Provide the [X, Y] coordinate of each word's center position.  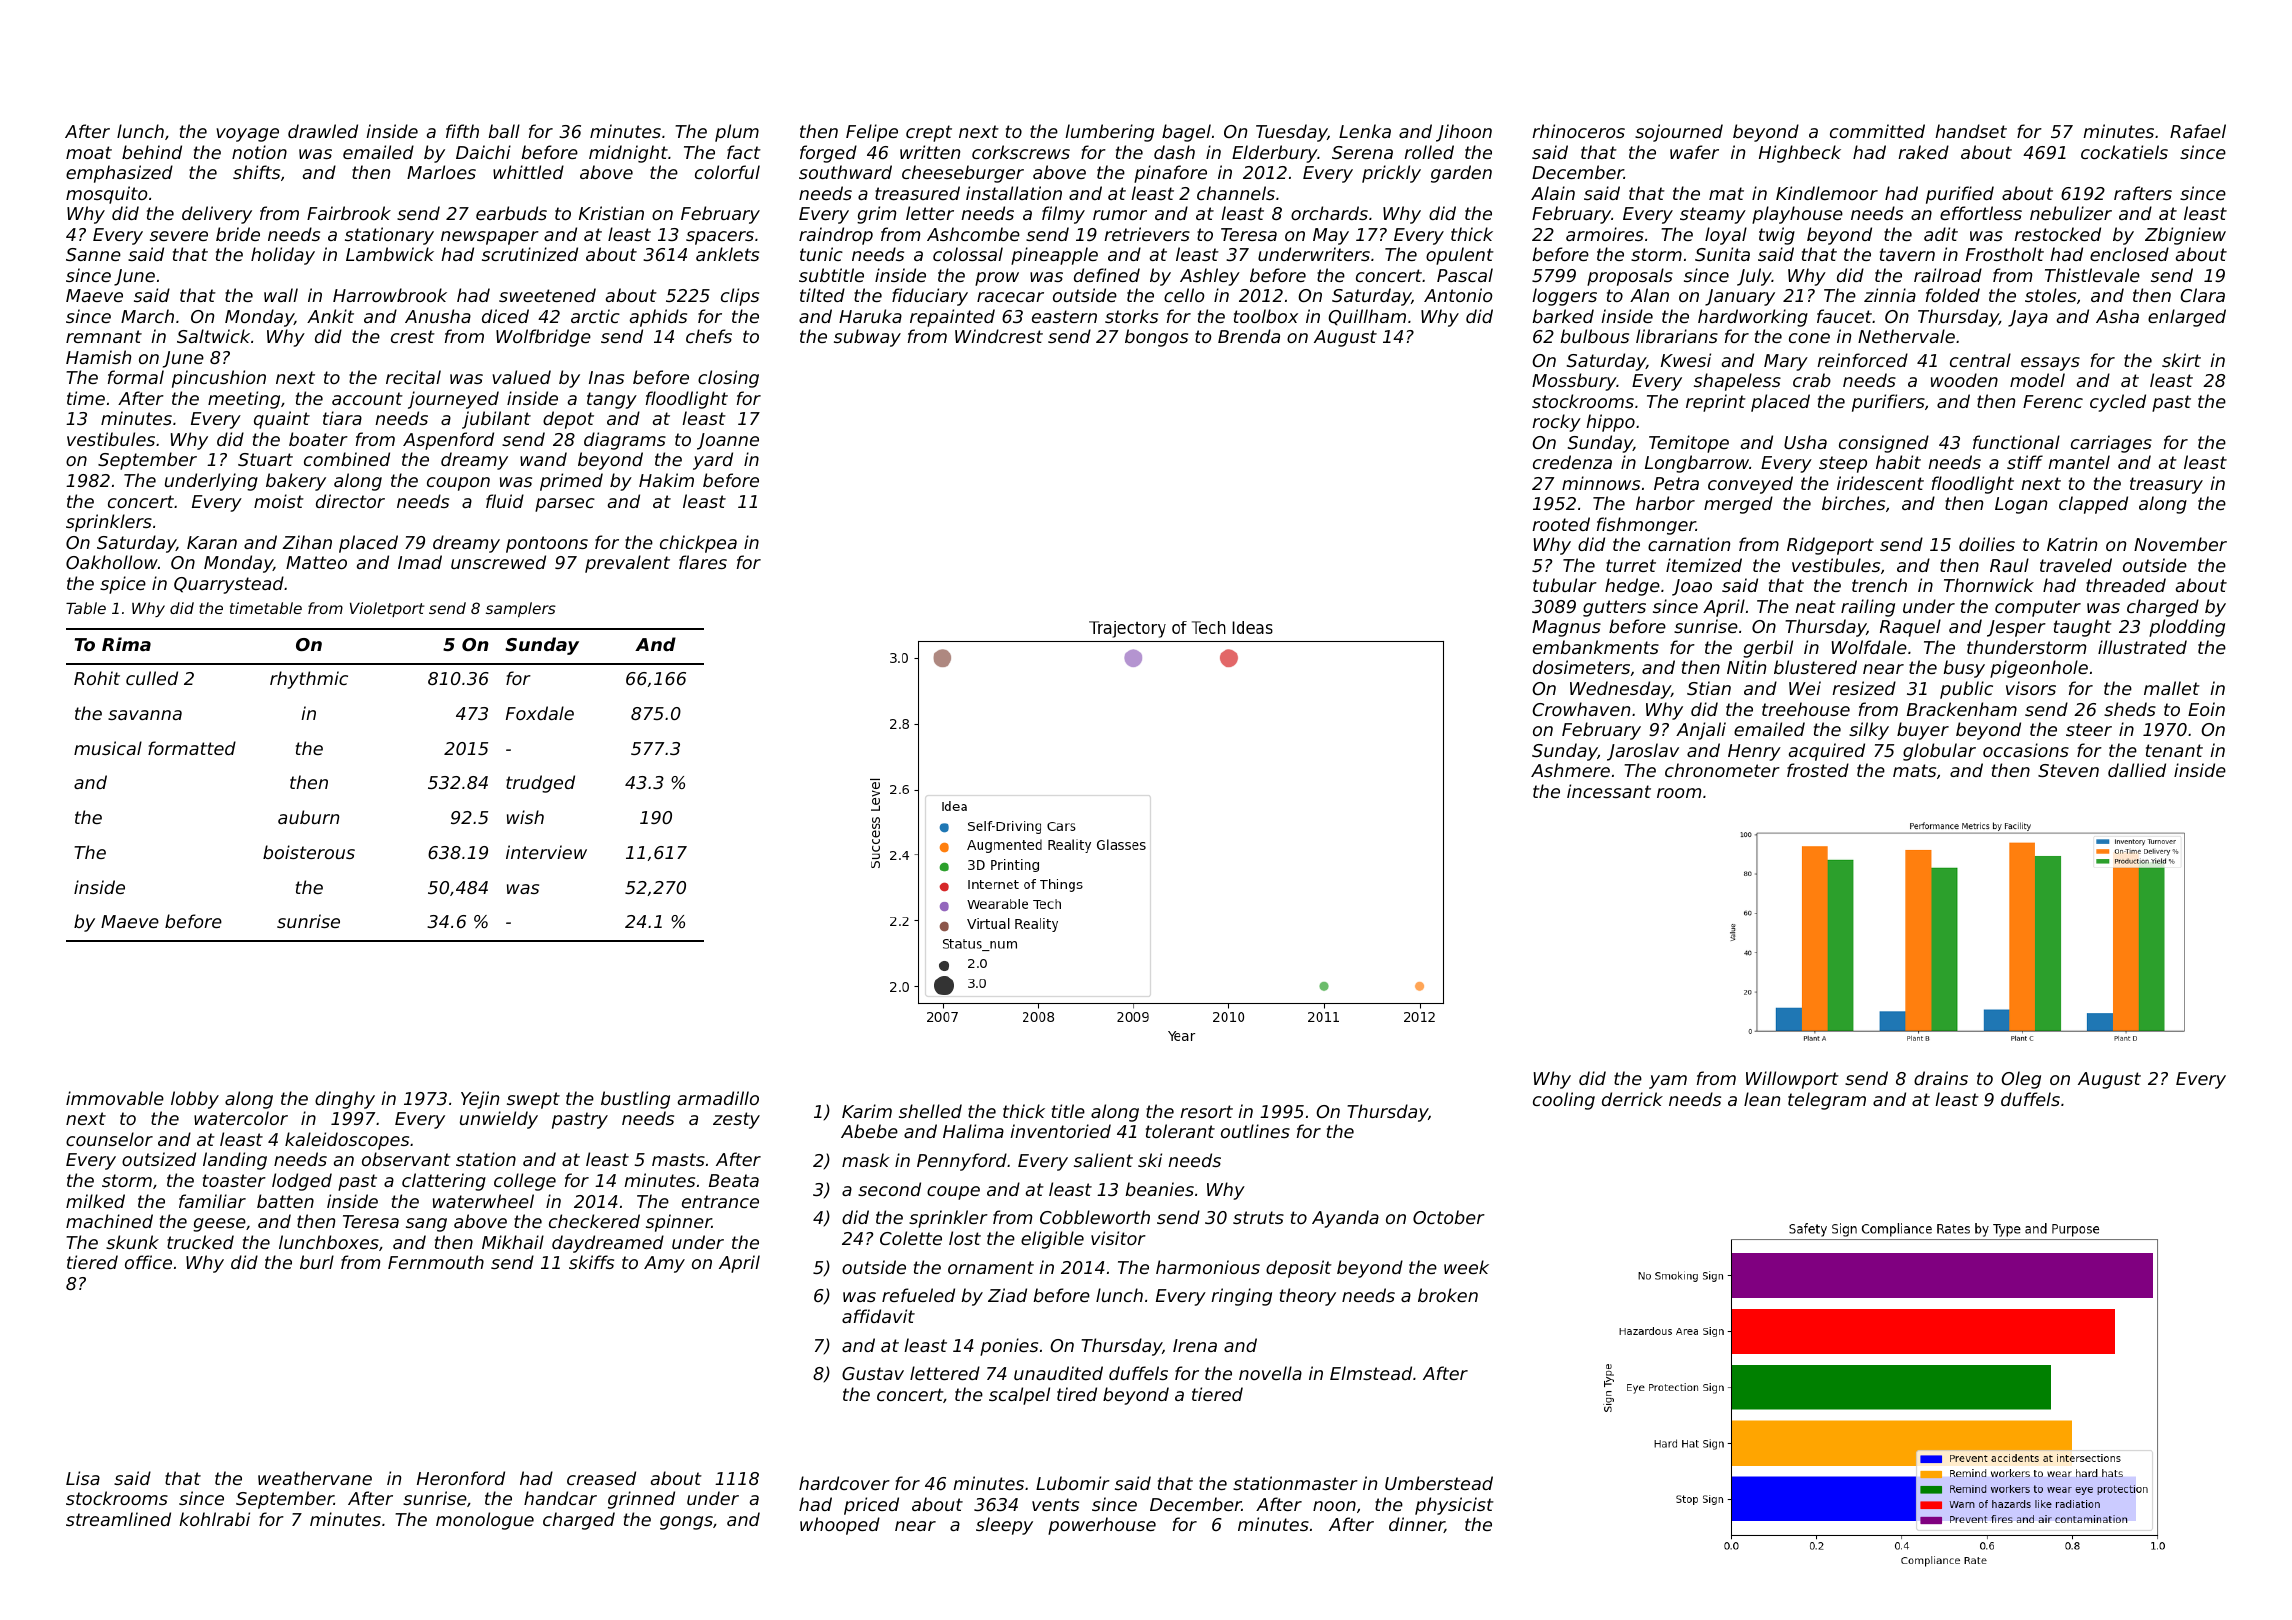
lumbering [1109, 133]
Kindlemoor [1827, 193]
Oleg [2021, 1080]
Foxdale [540, 713]
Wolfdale [1869, 647]
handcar [560, 1498]
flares [703, 562]
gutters [1614, 608]
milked [95, 1201]
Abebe [869, 1131]
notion [259, 152]
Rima [126, 644]
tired [1077, 1394]
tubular [1565, 585]
